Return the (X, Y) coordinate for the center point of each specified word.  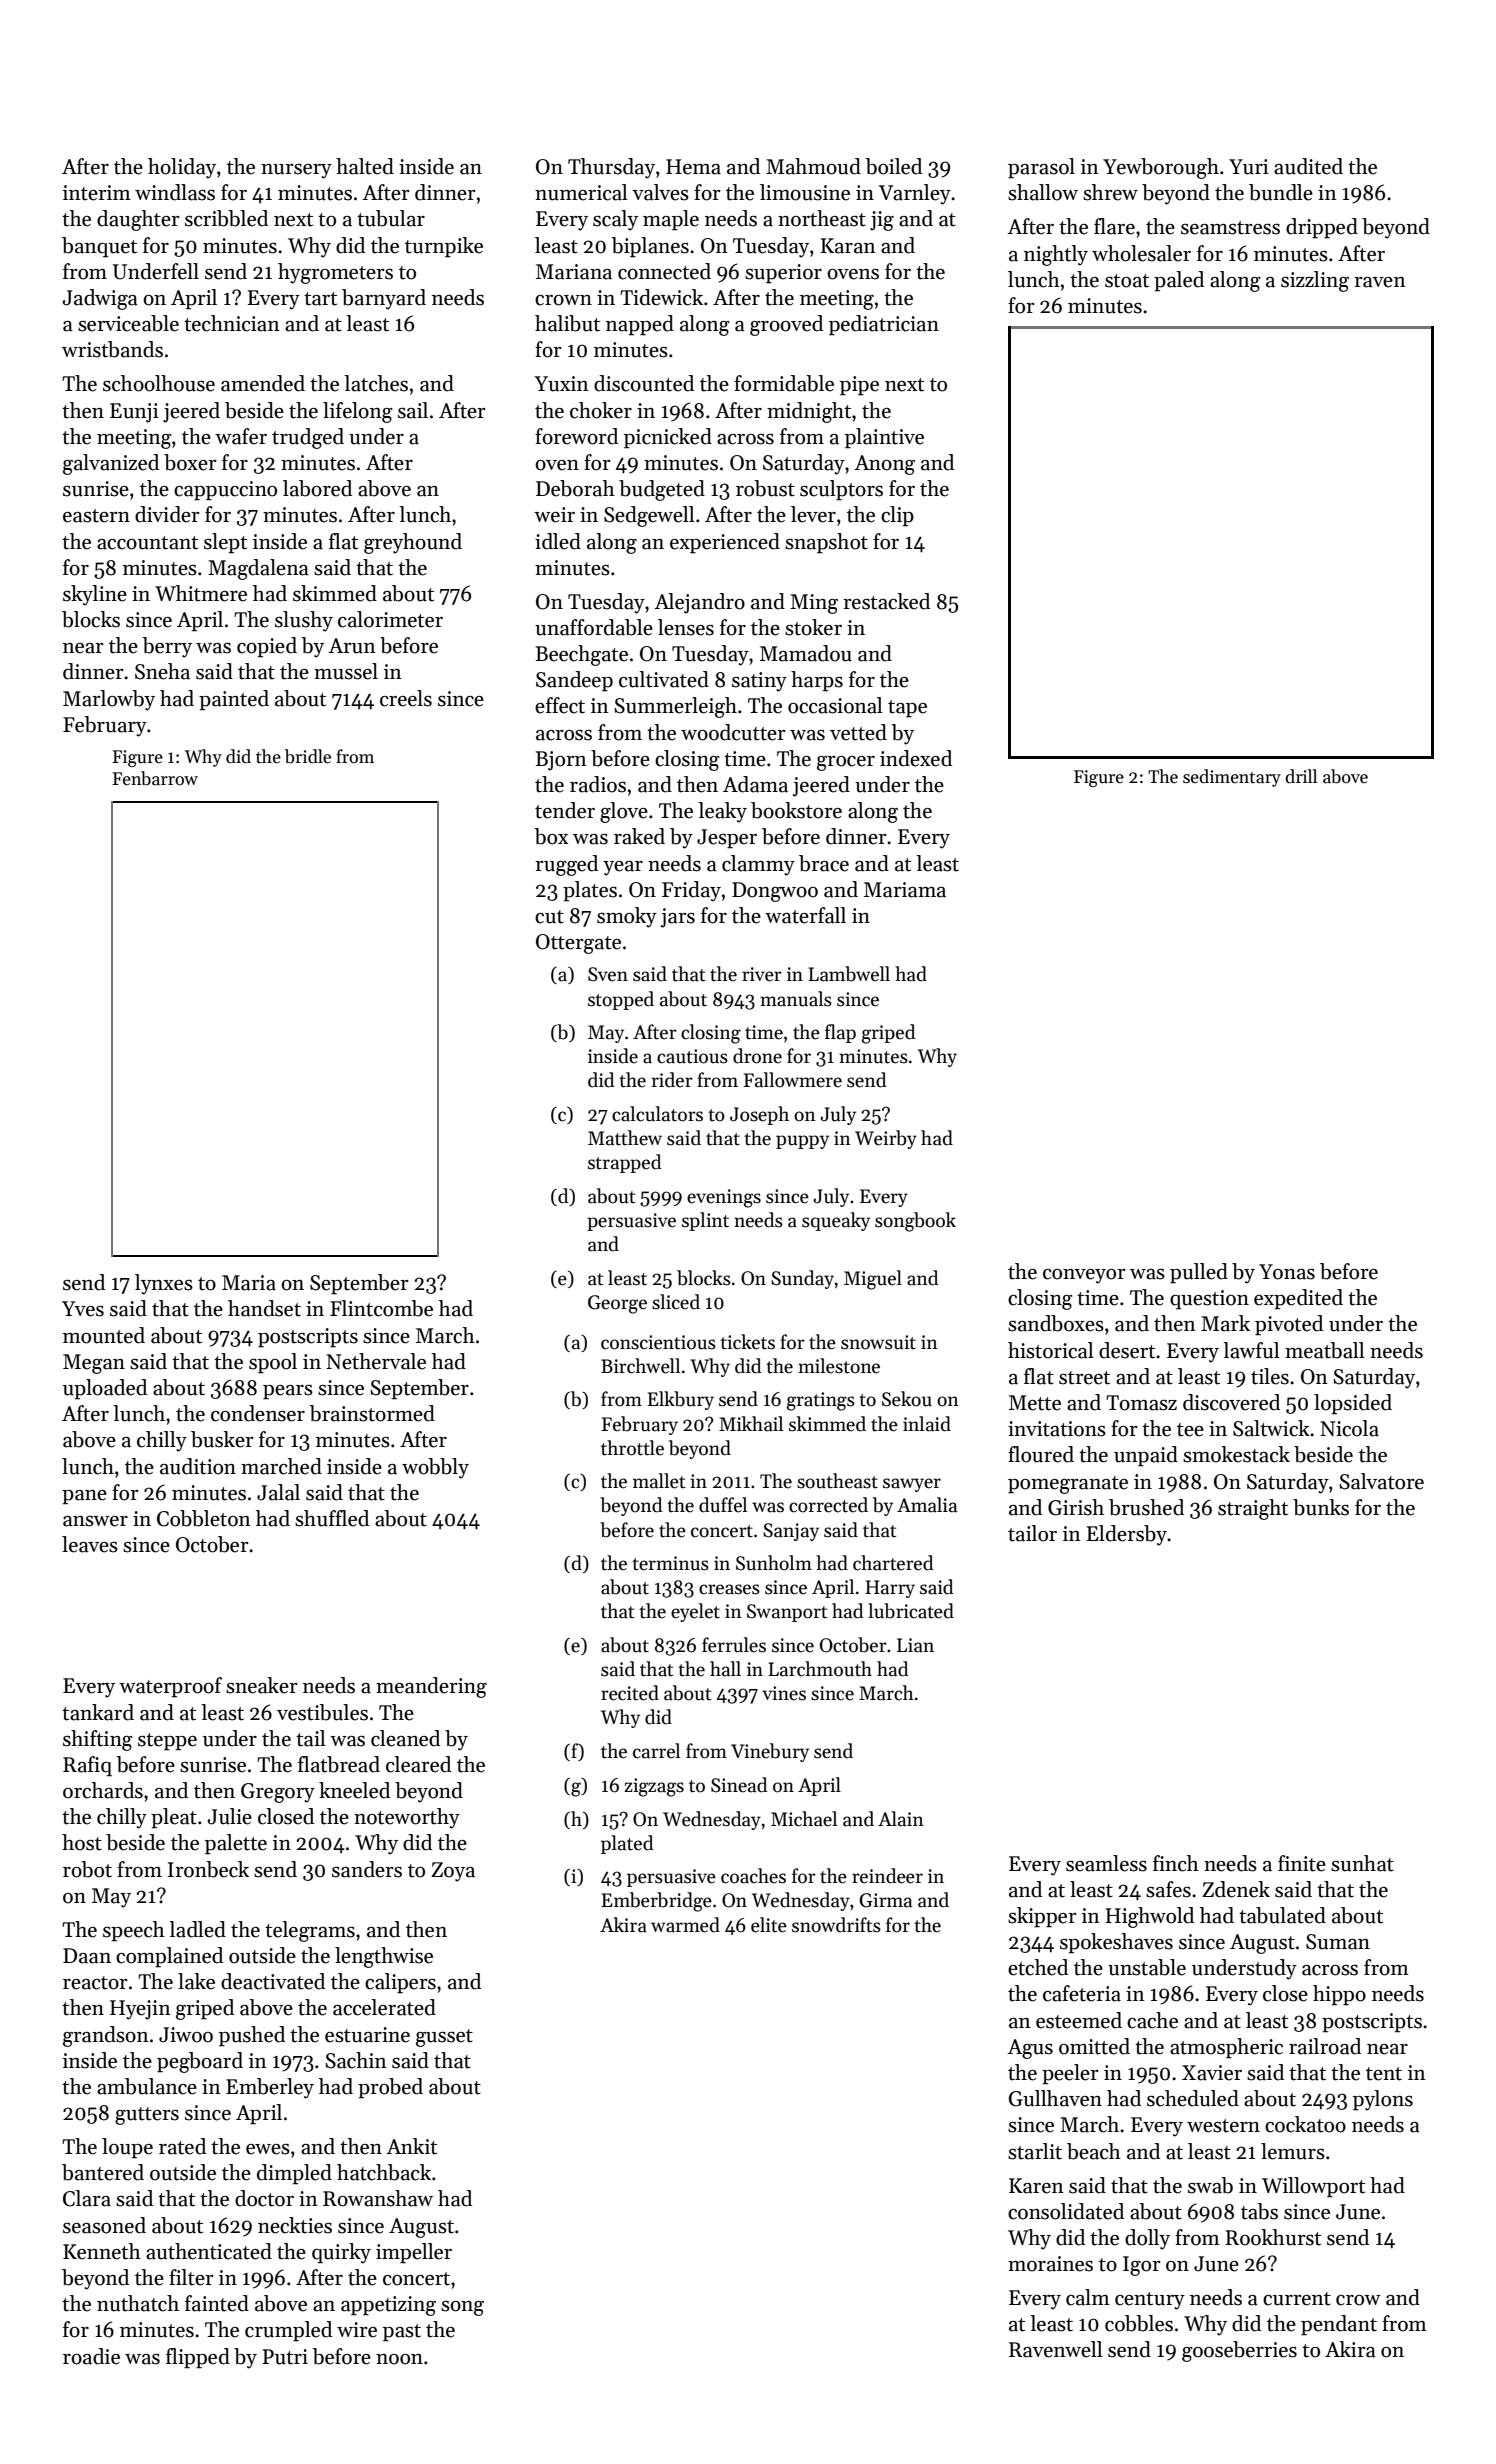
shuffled (332, 1518)
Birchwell (640, 1366)
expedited (1298, 1299)
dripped (1322, 228)
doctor (264, 2198)
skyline (95, 595)
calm (1088, 2297)
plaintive (884, 438)
